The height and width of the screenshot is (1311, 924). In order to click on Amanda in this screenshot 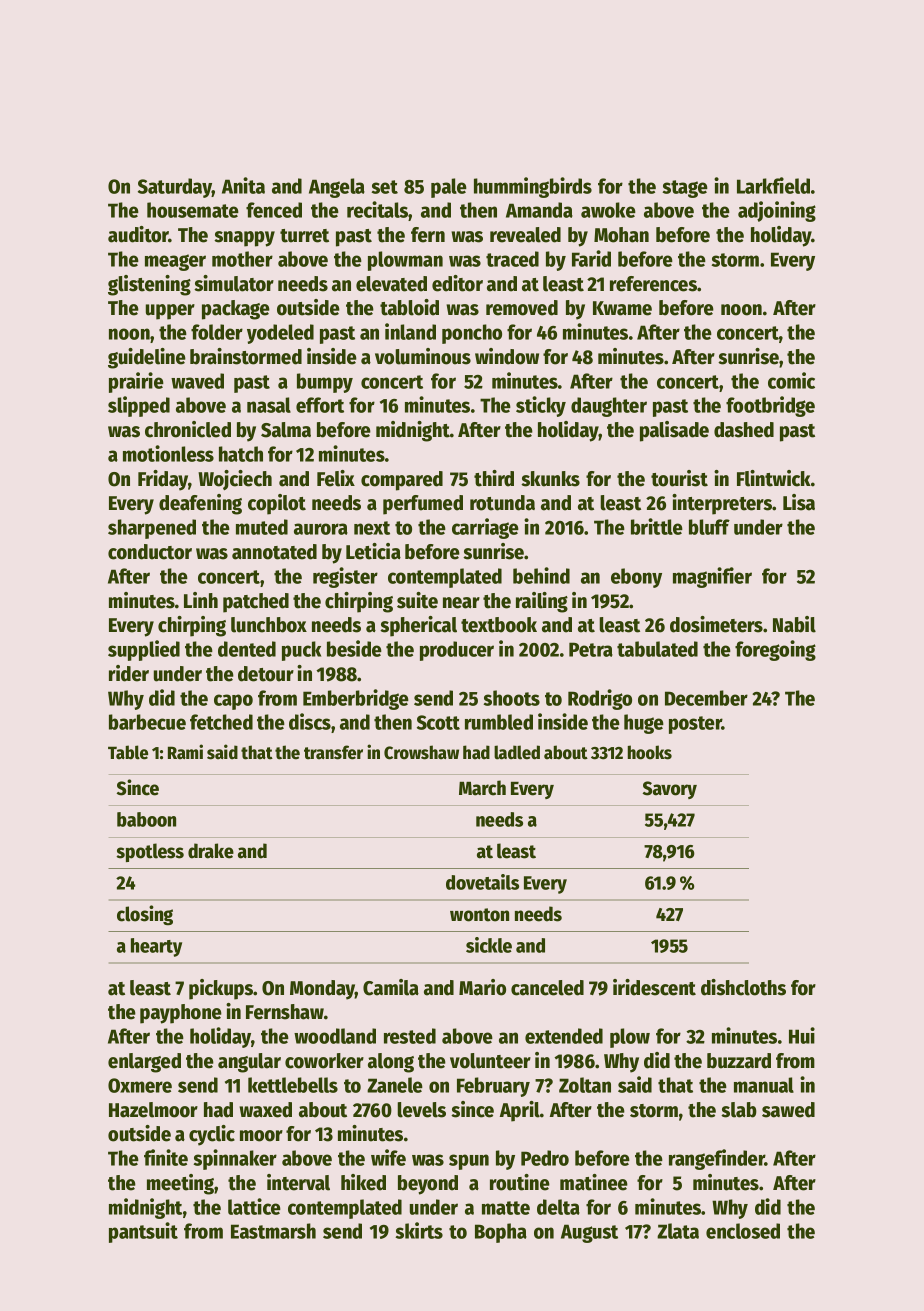, I will do `click(539, 210)`.
